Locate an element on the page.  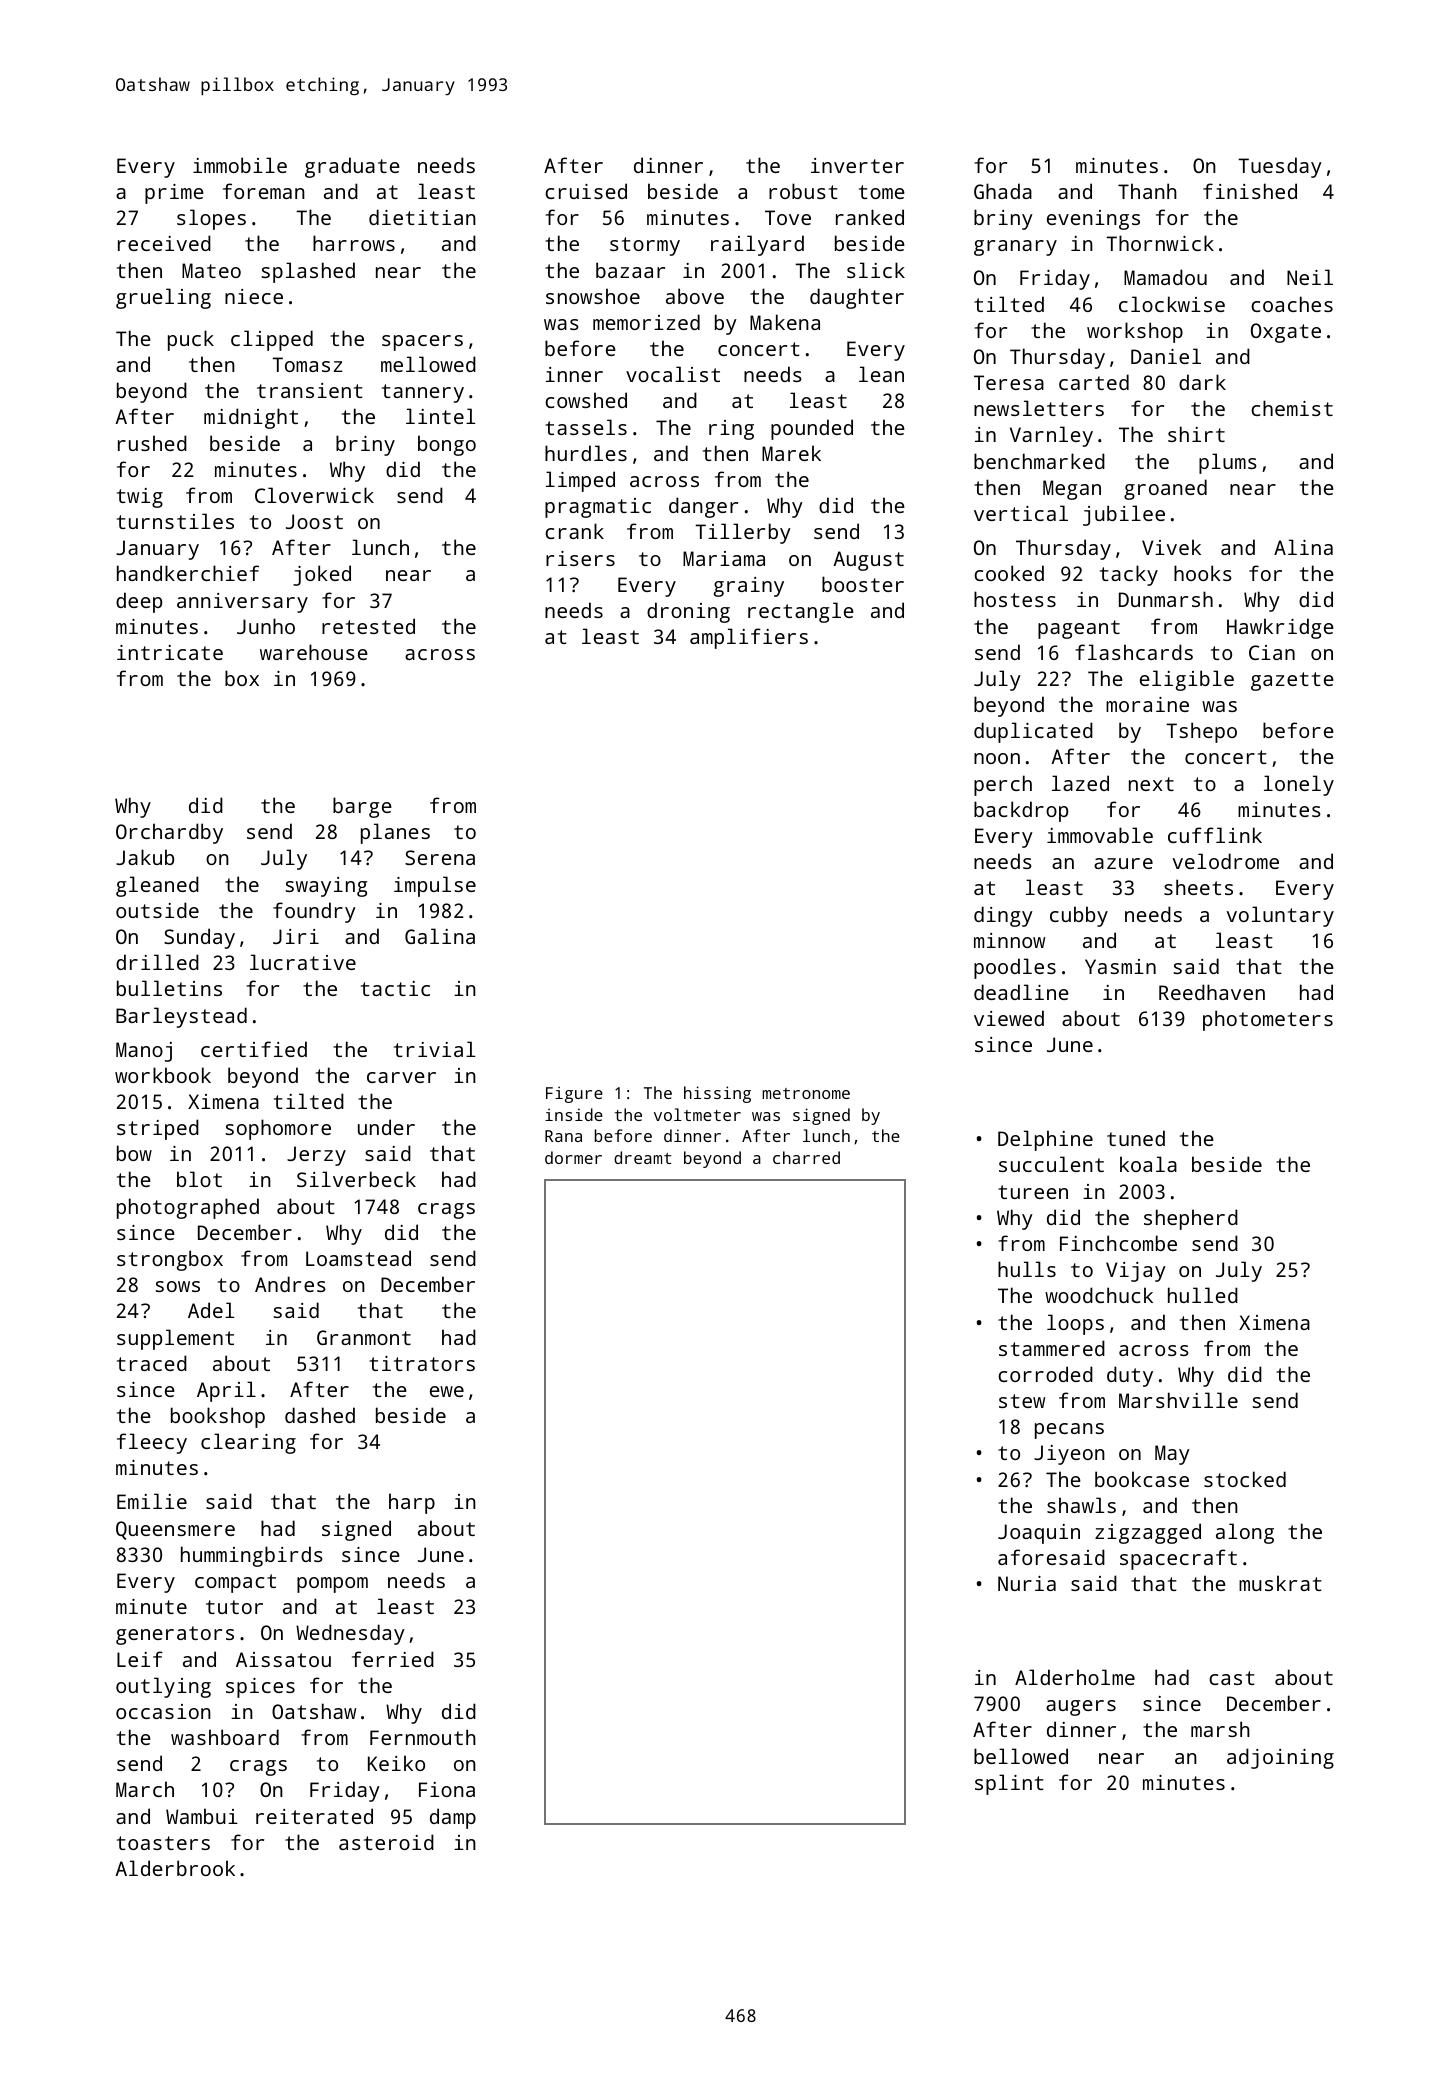
Alderholme is located at coordinates (1075, 1677).
